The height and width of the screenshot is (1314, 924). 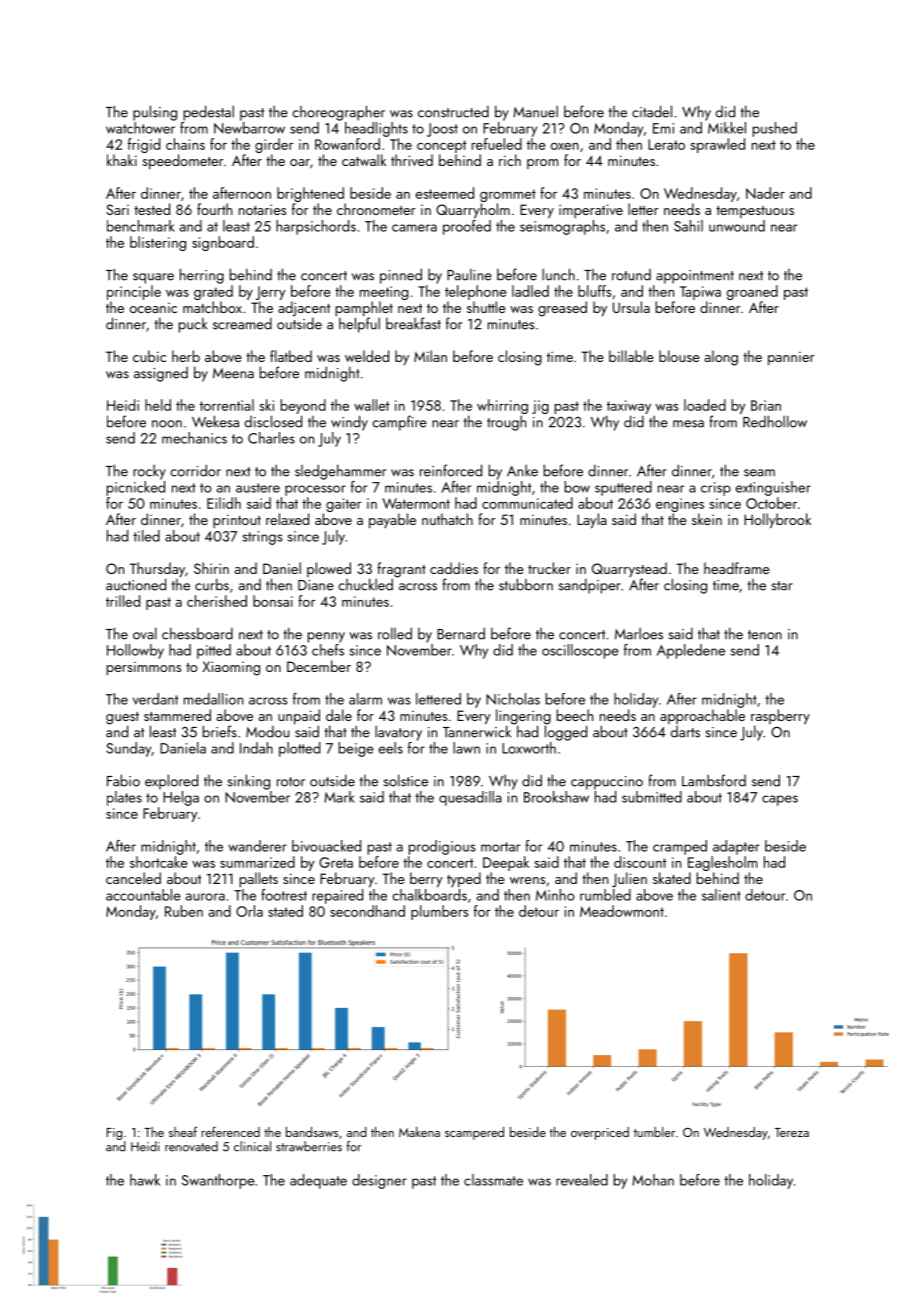 What do you see at coordinates (591, 211) in the screenshot?
I see `imperative` at bounding box center [591, 211].
